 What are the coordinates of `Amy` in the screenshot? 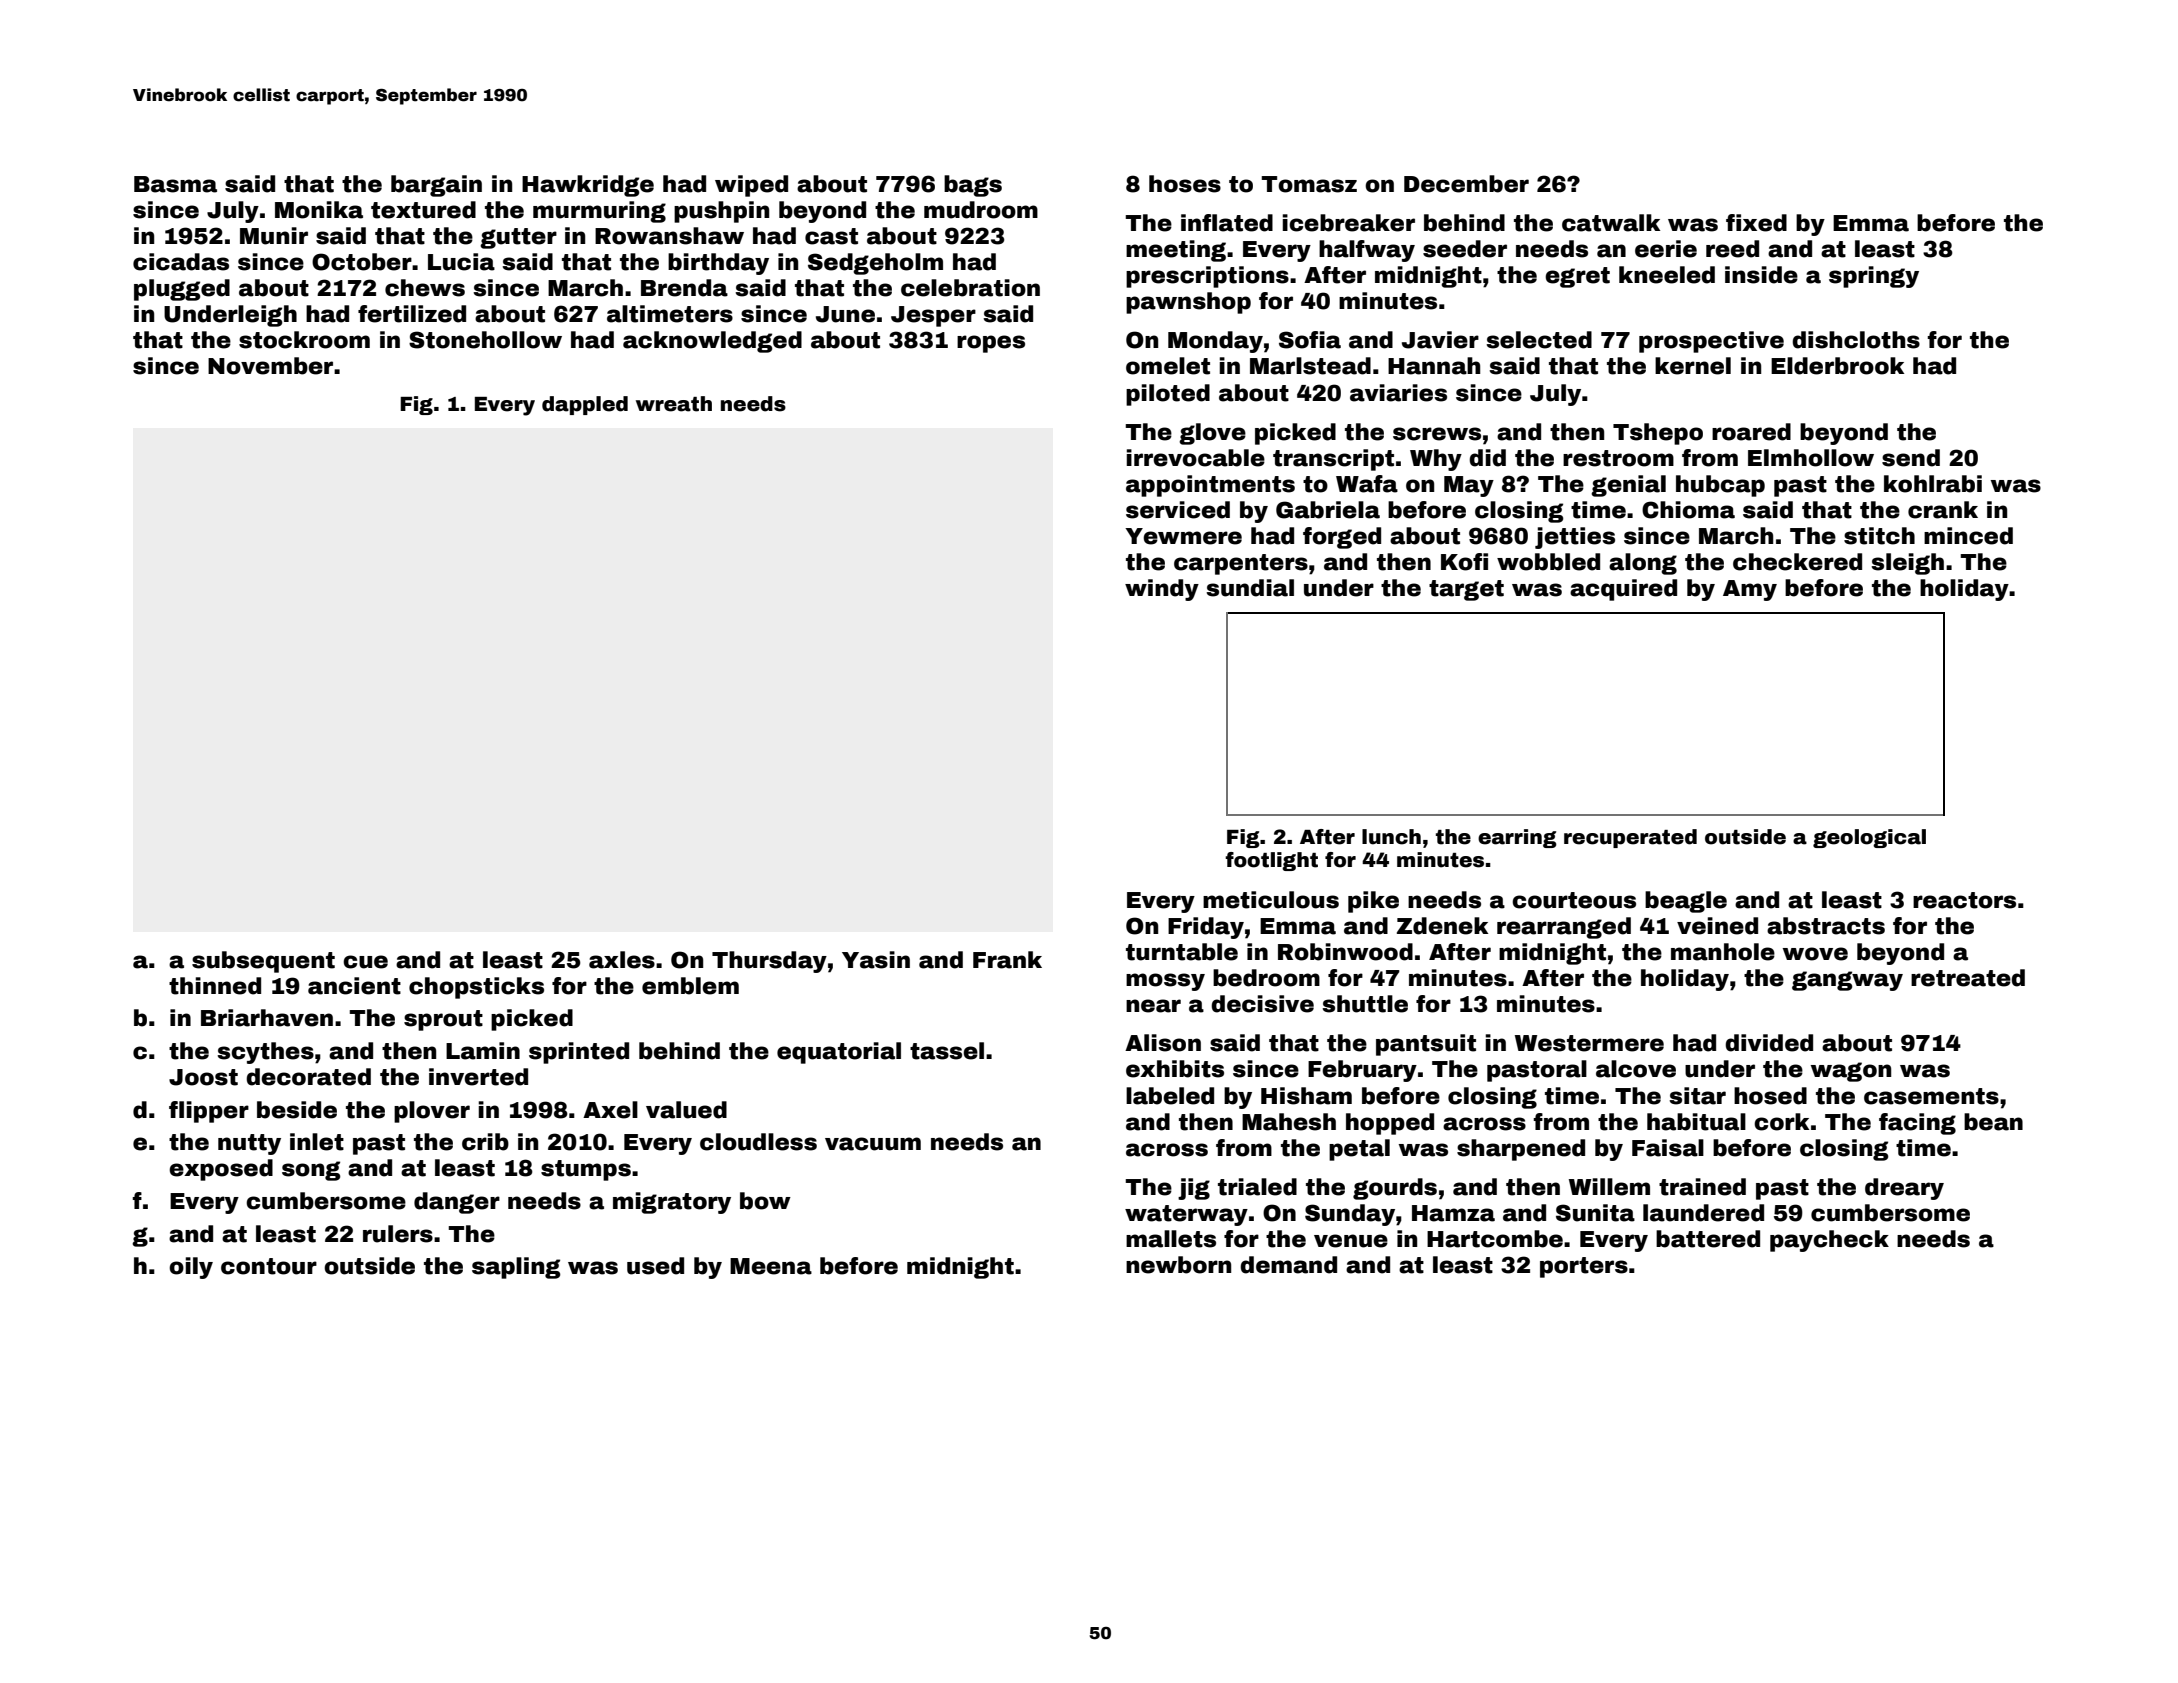 It's located at (1750, 590).
